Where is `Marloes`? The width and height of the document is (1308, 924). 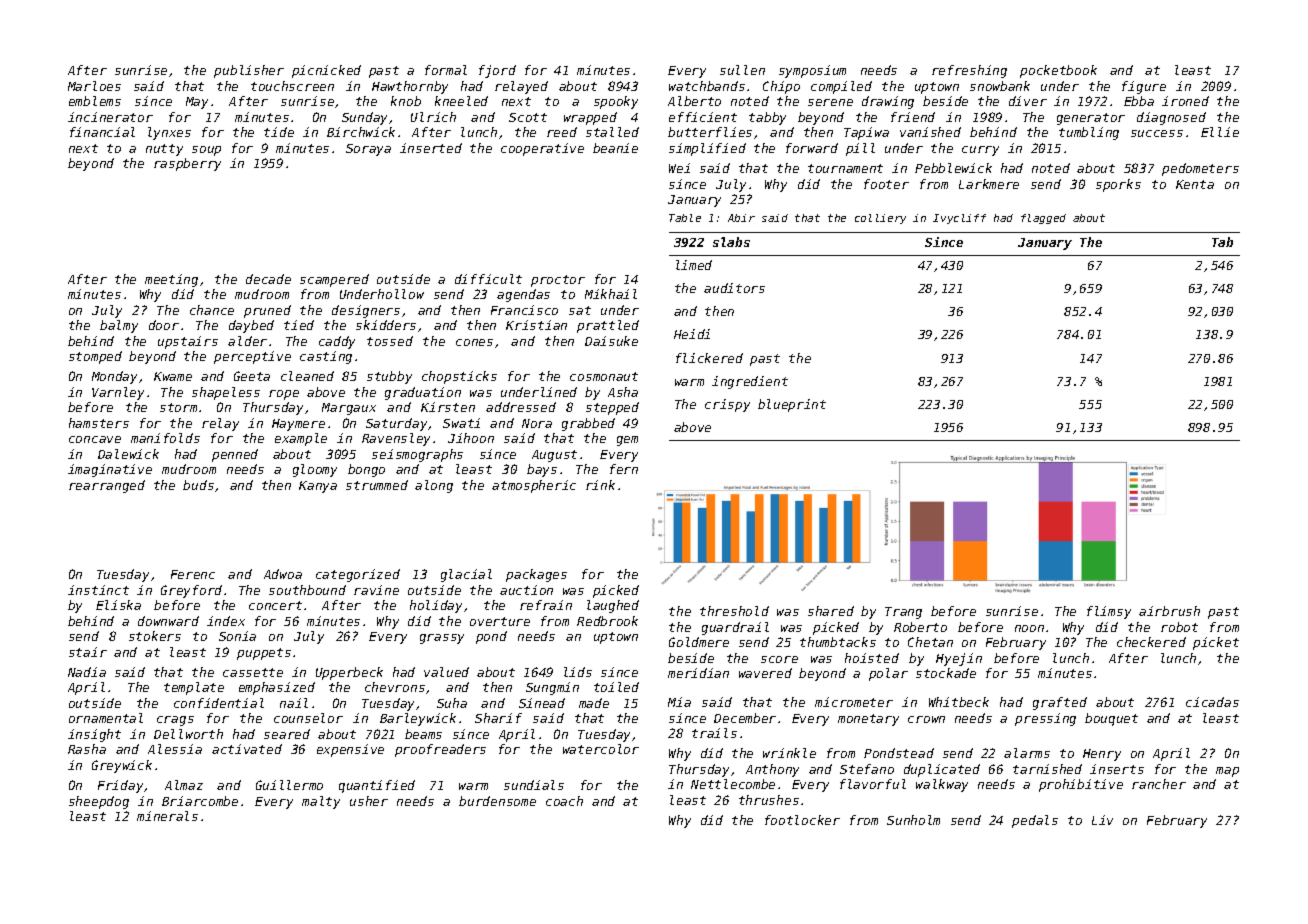 Marloes is located at coordinates (94, 86).
